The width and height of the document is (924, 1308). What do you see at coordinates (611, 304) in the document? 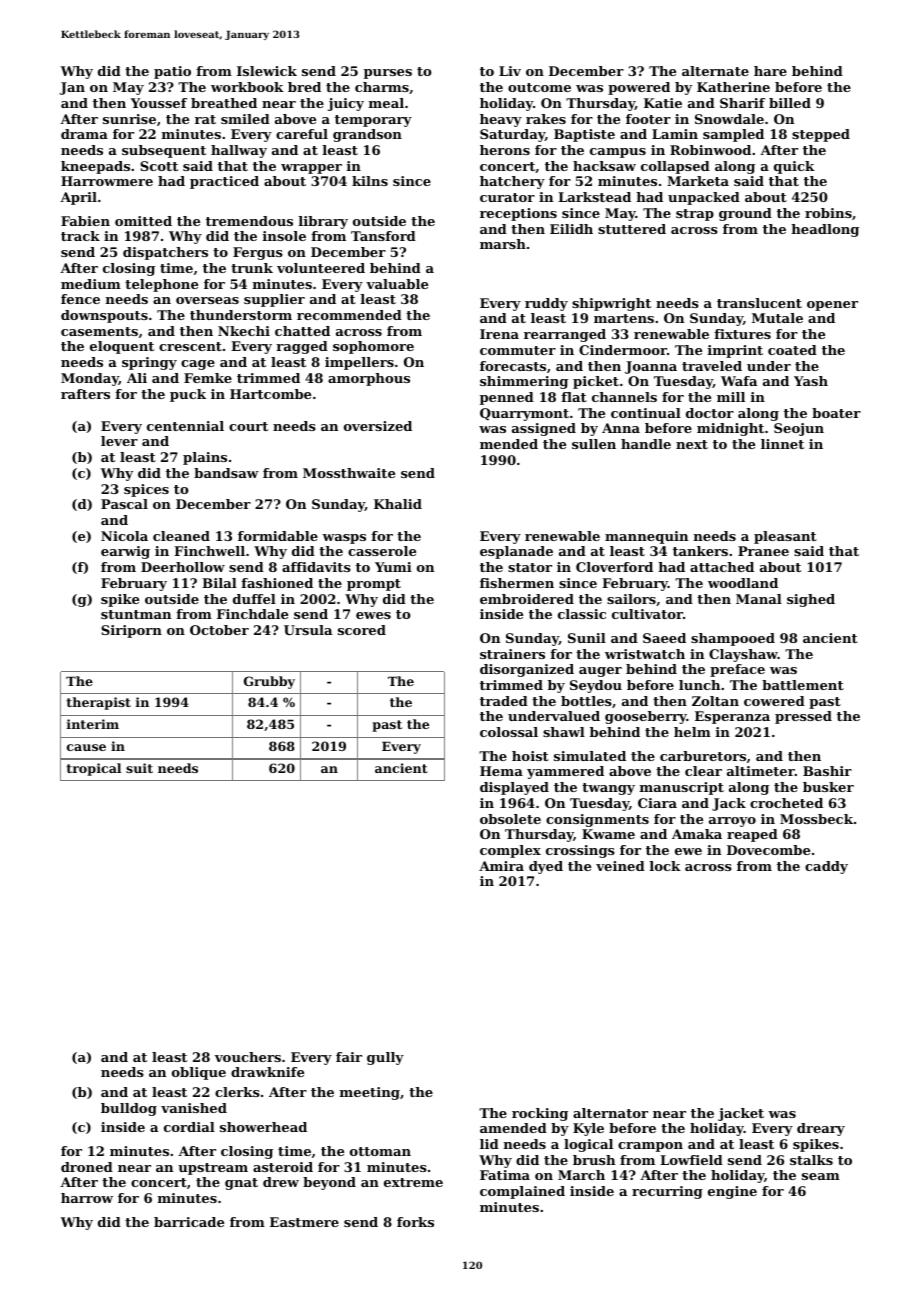
I see `shipwright` at bounding box center [611, 304].
